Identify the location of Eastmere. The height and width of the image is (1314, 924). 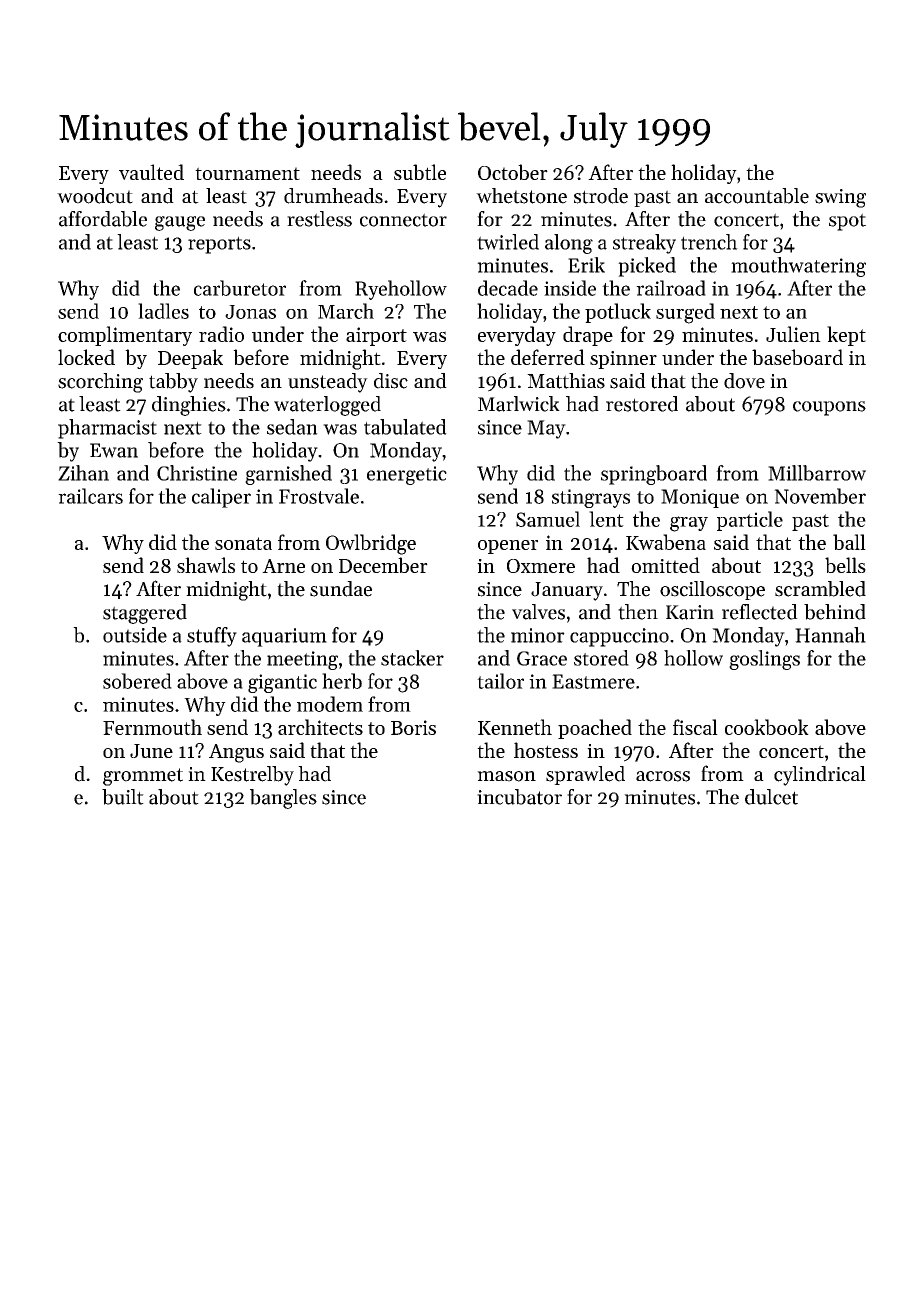
(593, 681).
